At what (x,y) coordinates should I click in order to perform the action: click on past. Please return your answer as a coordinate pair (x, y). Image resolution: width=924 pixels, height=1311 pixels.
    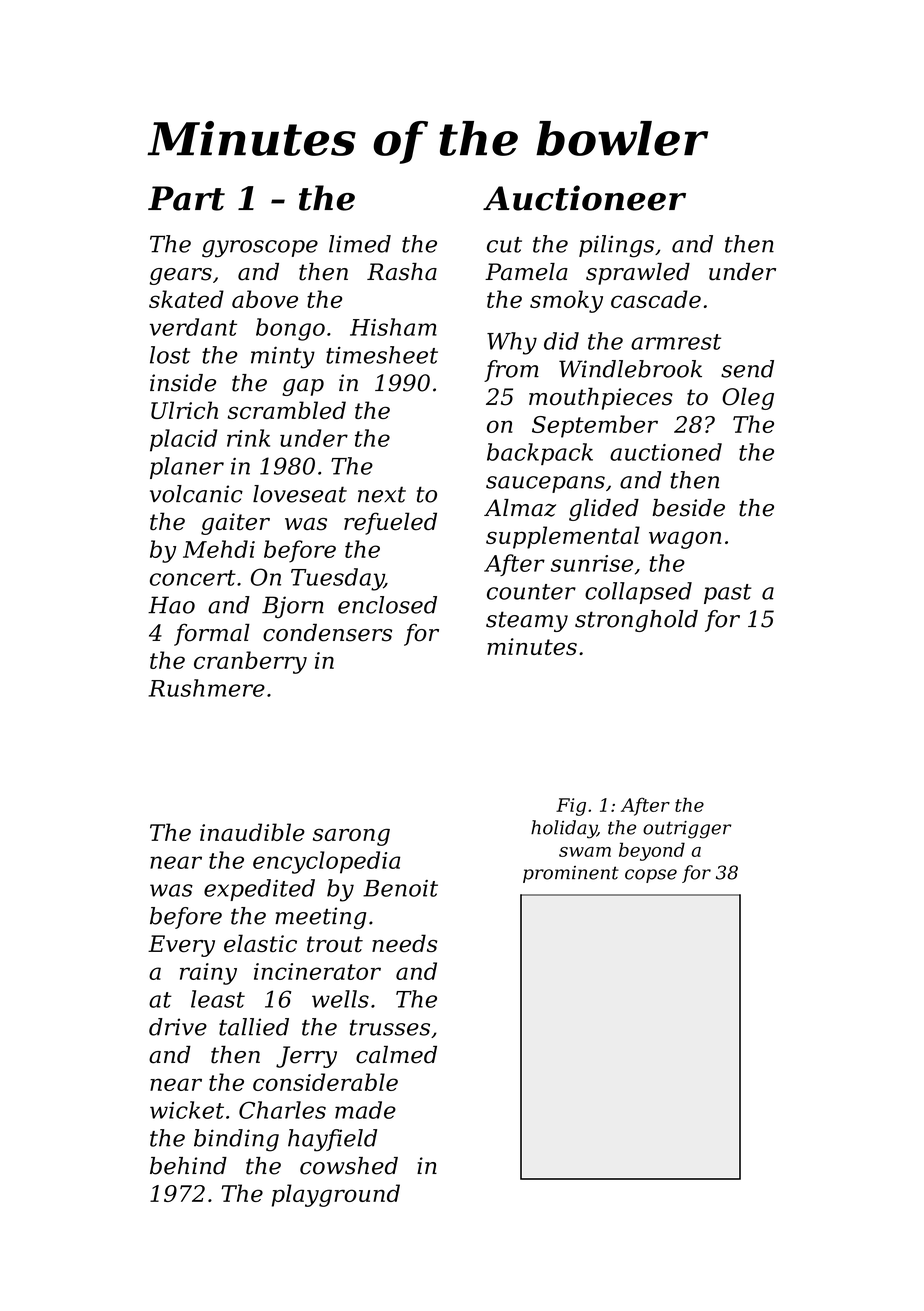
    Looking at the image, I should click on (728, 594).
